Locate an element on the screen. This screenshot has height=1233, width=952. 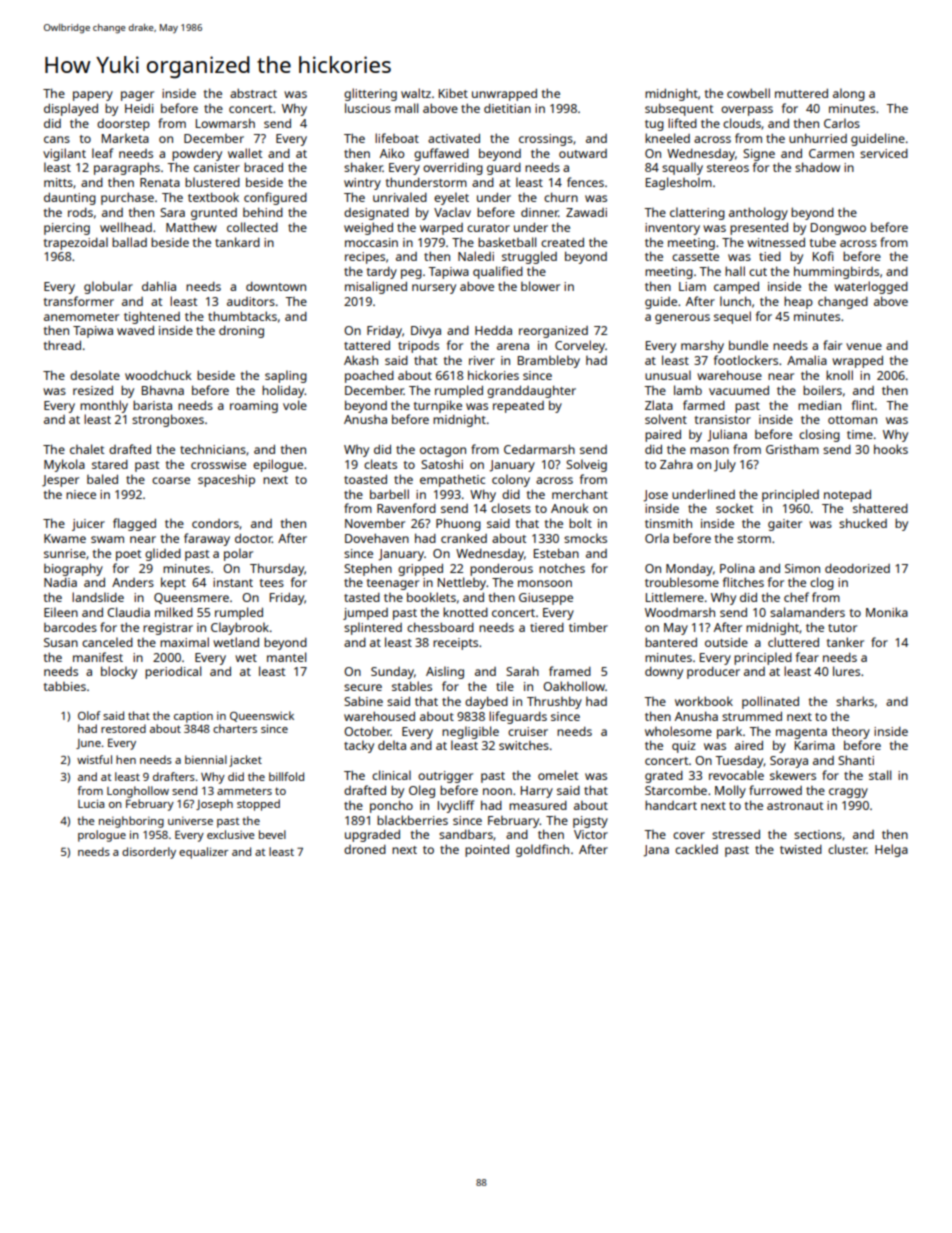
stereos is located at coordinates (728, 168).
